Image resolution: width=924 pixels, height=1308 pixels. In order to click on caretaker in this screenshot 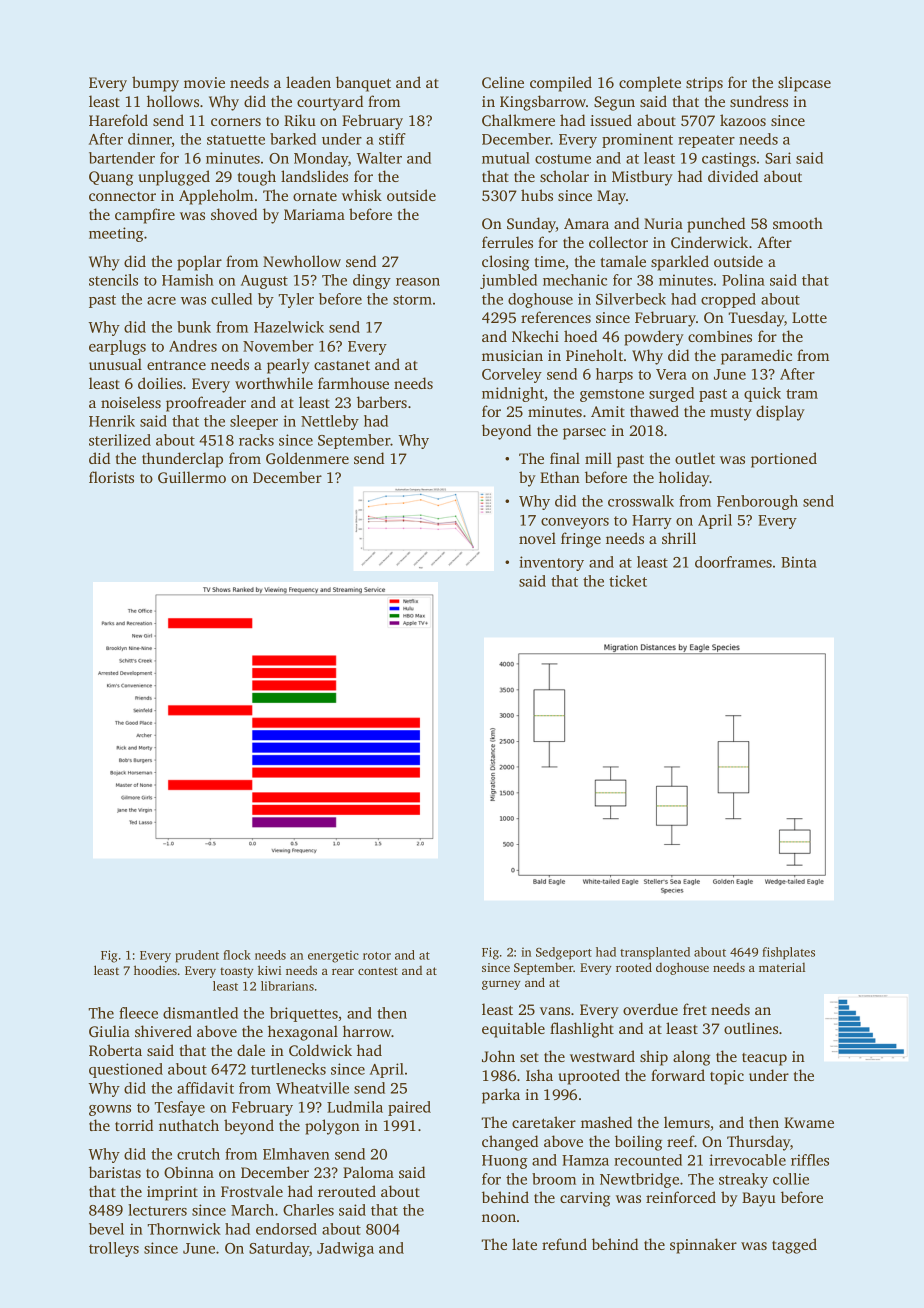, I will do `click(544, 1122)`.
